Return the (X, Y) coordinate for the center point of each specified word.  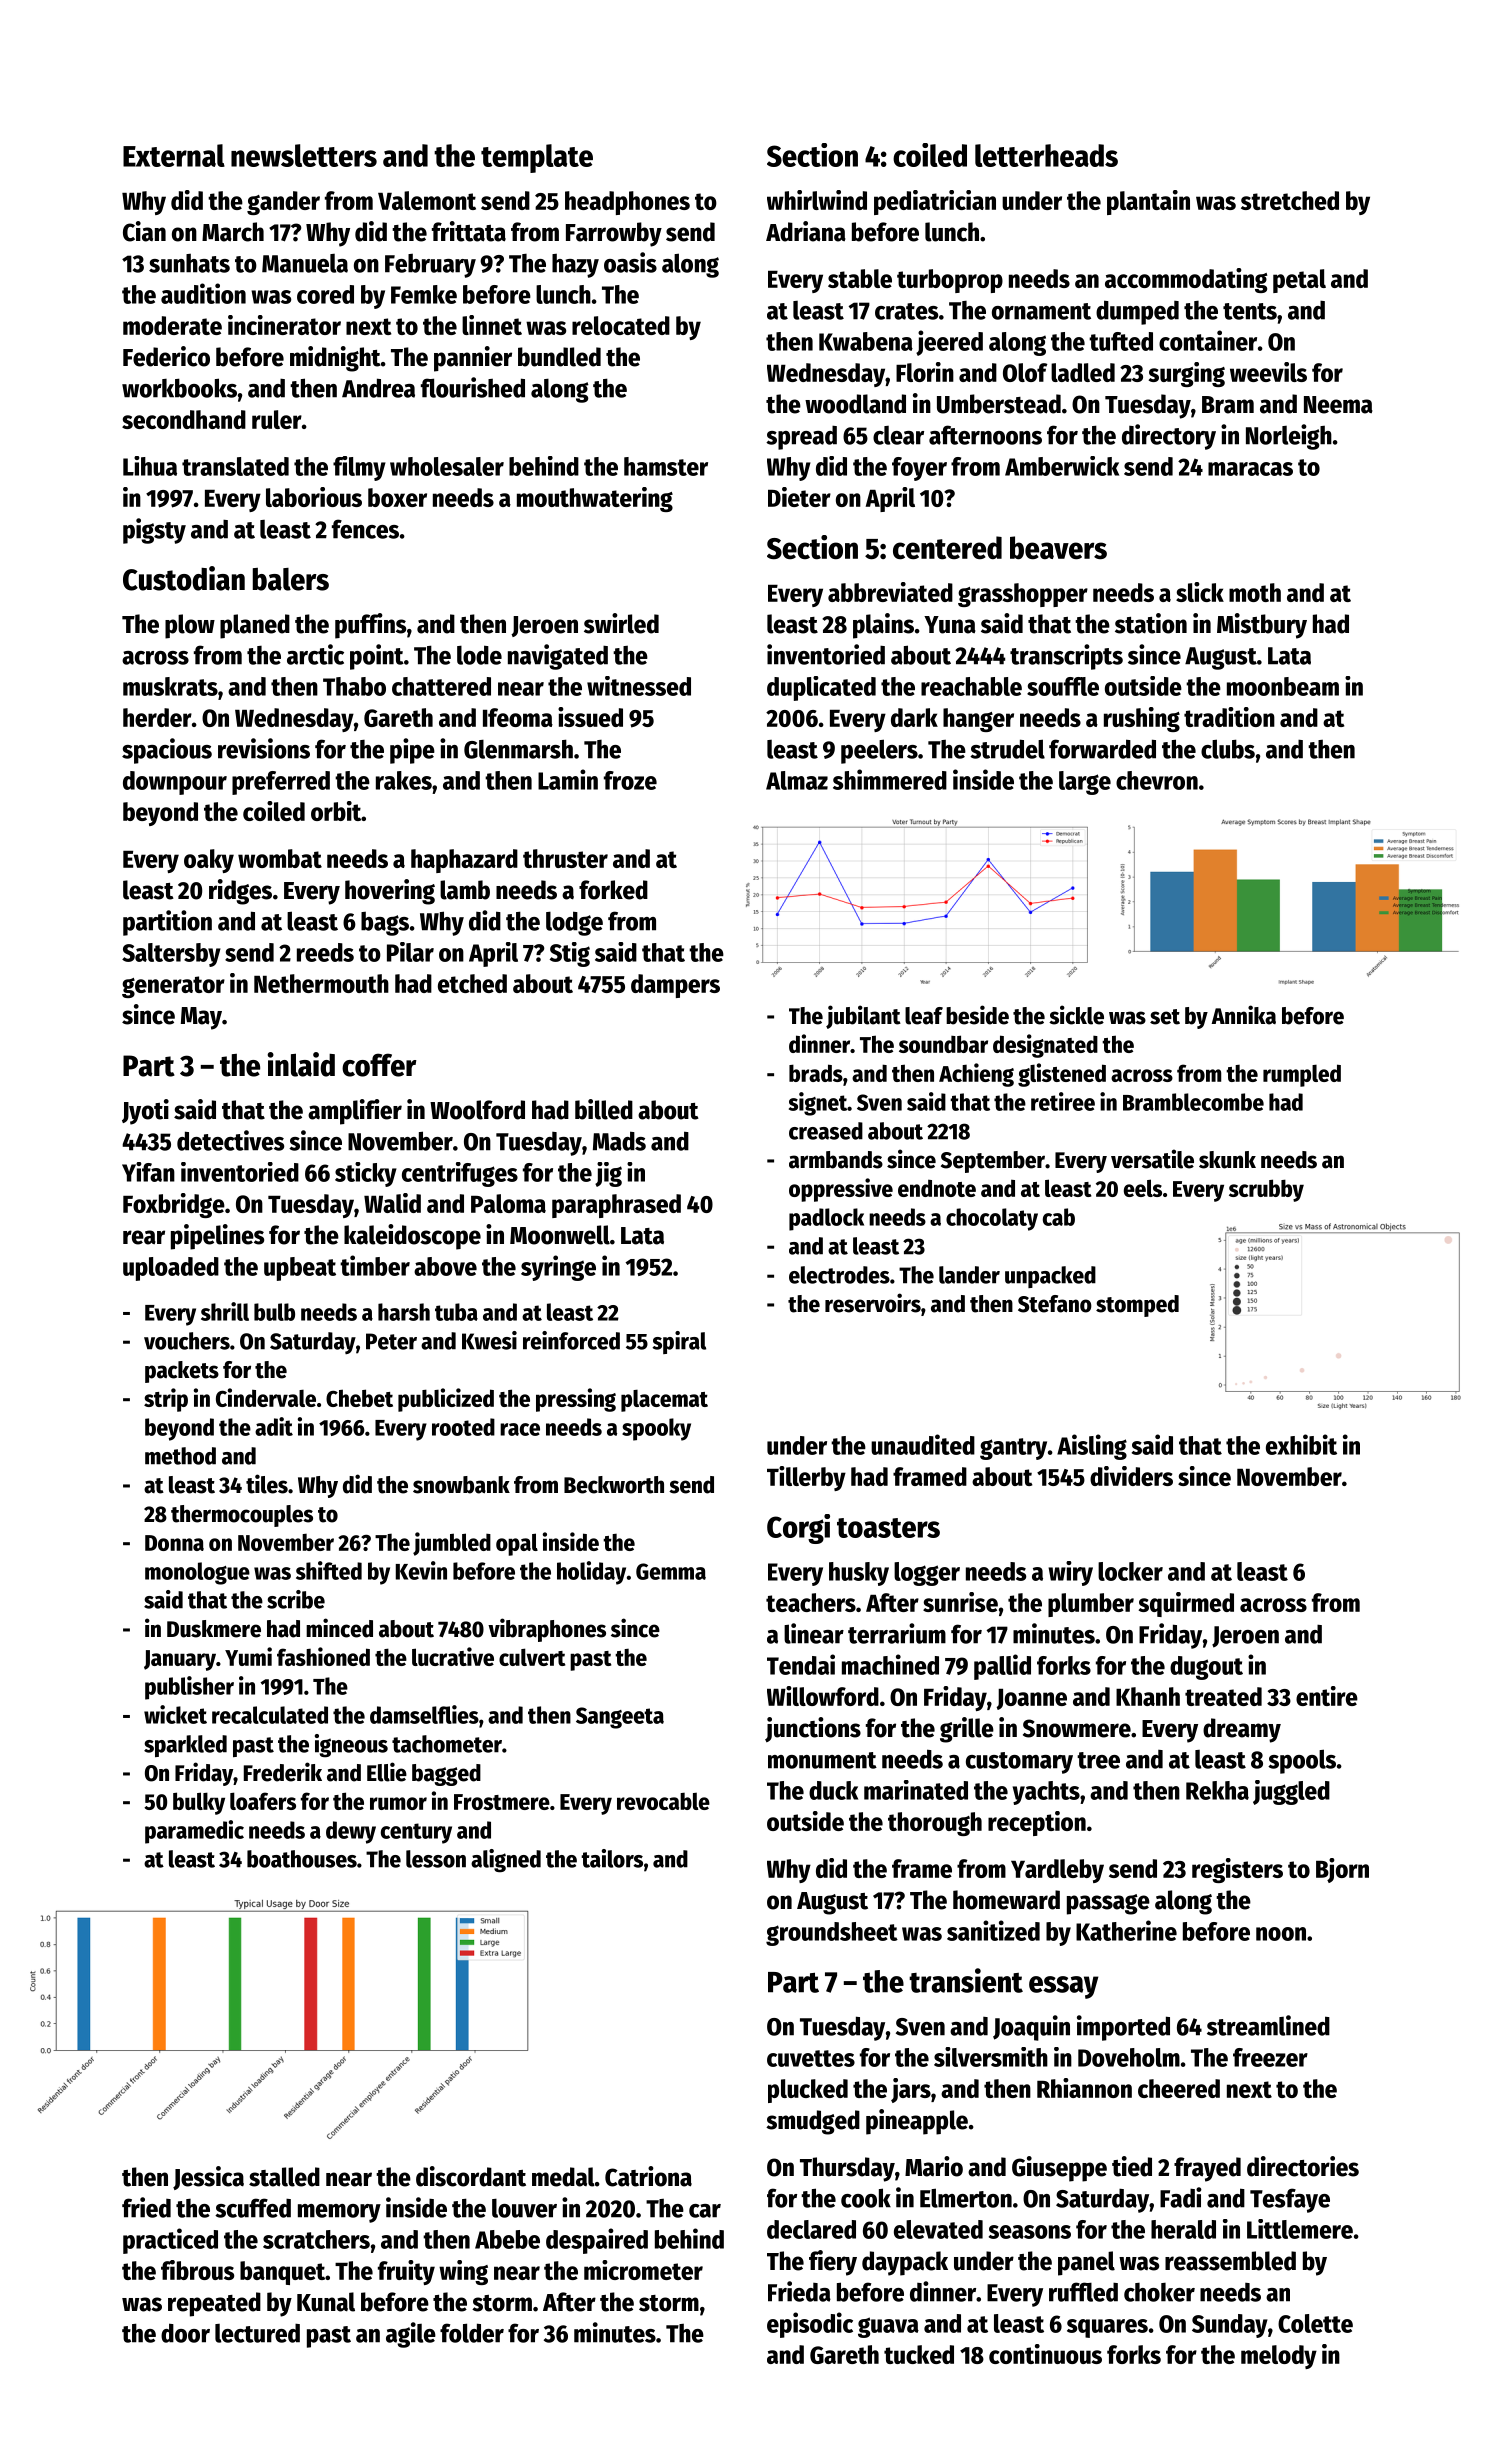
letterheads (1046, 155)
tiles (267, 1484)
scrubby (1266, 1190)
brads (816, 1073)
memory (339, 2213)
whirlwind (817, 200)
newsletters (304, 155)
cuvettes (811, 2058)
